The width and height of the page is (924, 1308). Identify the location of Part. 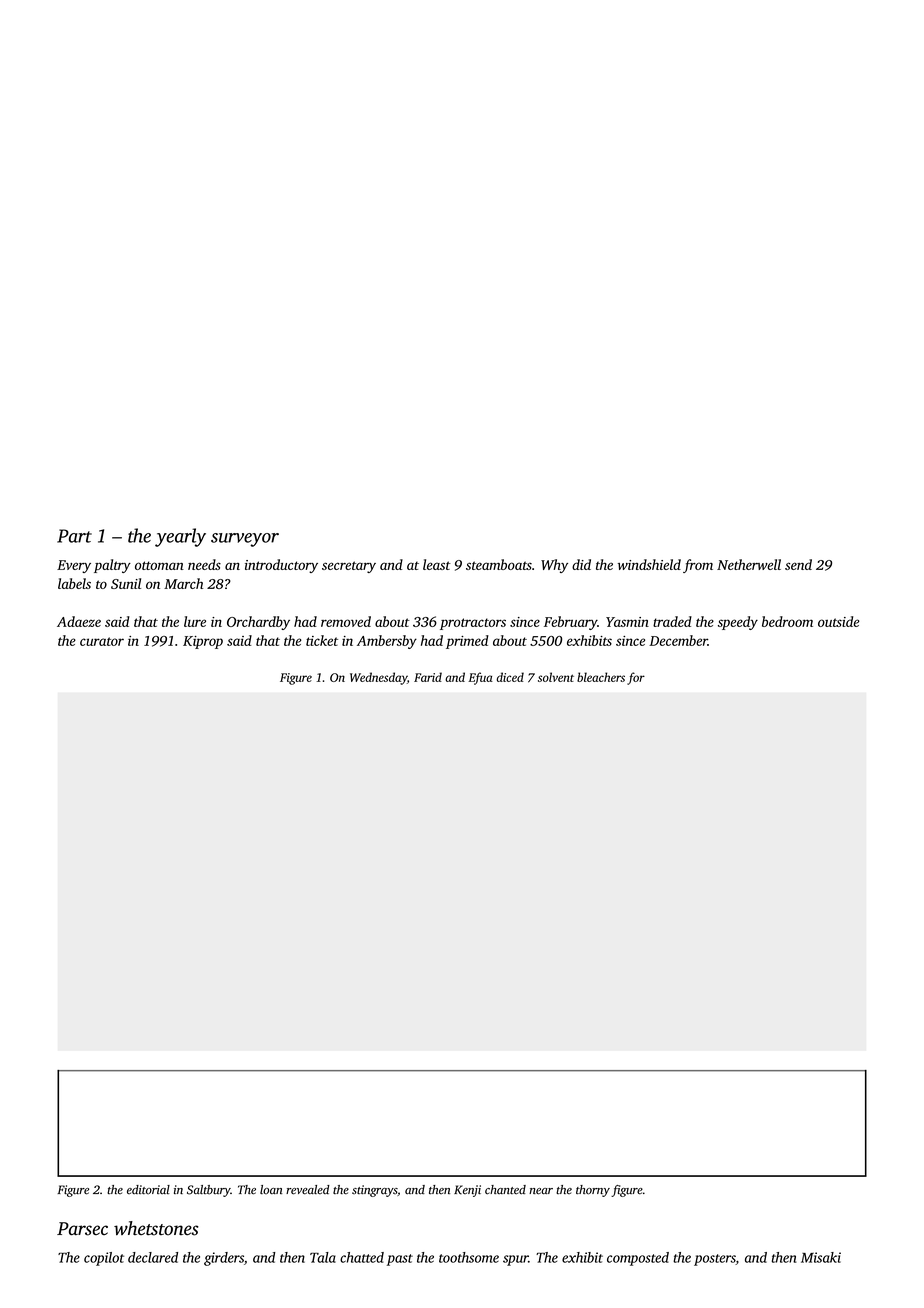
(74, 536).
